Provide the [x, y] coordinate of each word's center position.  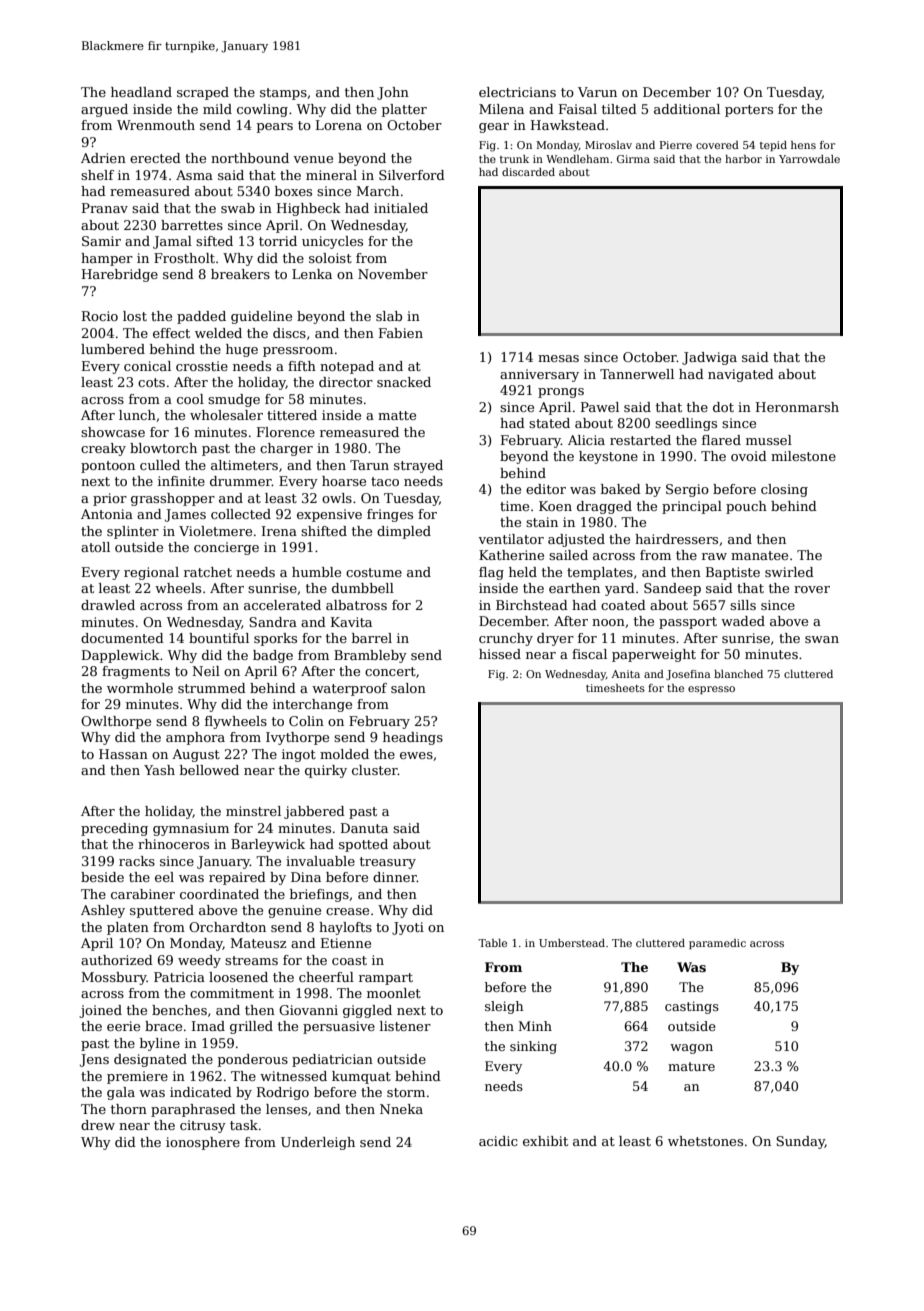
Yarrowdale [809, 159]
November [393, 274]
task [244, 1125]
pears [275, 128]
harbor [743, 159]
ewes [416, 755]
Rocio [100, 316]
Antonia [107, 514]
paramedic [717, 944]
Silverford [412, 175]
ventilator [511, 539]
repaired [237, 878]
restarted [640, 440]
